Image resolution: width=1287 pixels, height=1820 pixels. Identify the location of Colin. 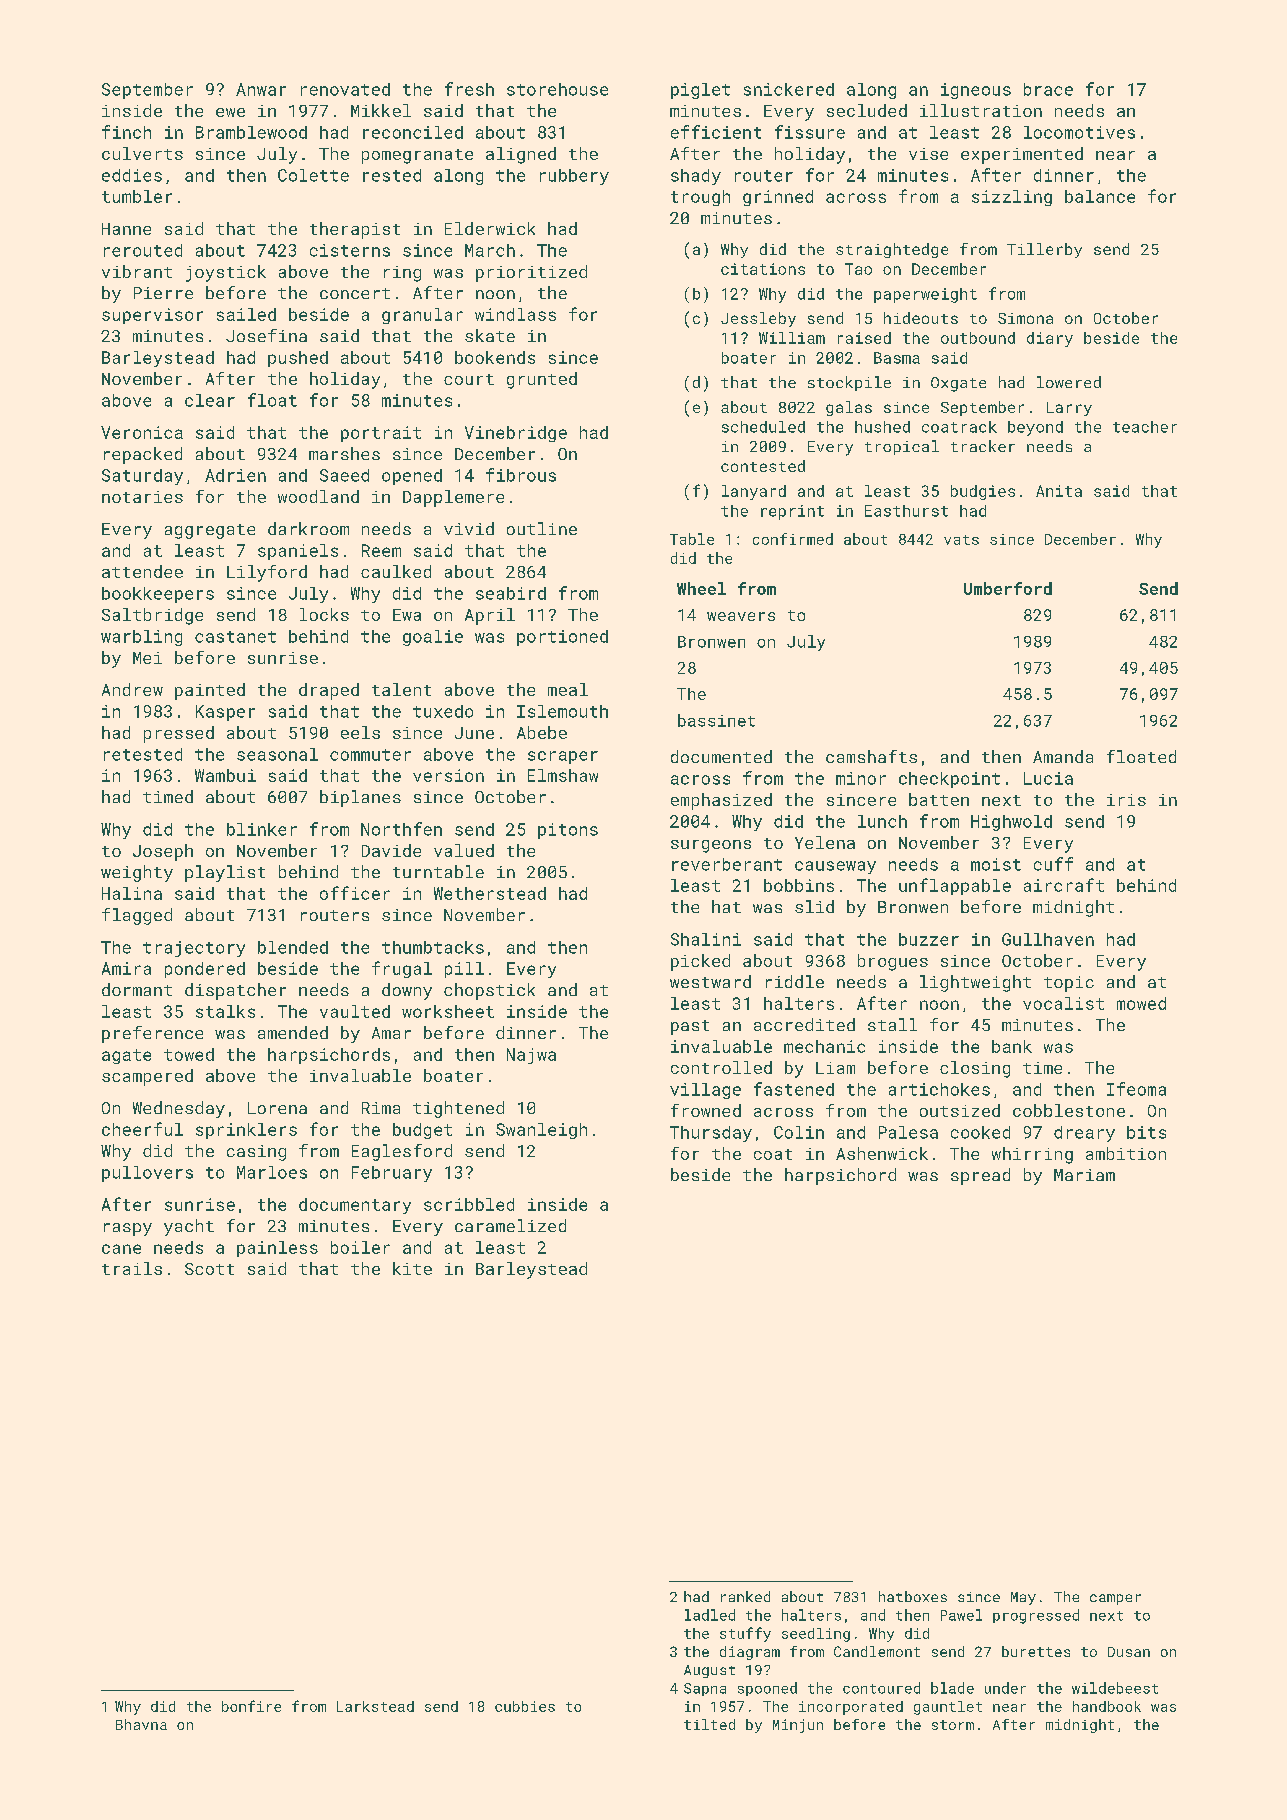
(799, 1132).
